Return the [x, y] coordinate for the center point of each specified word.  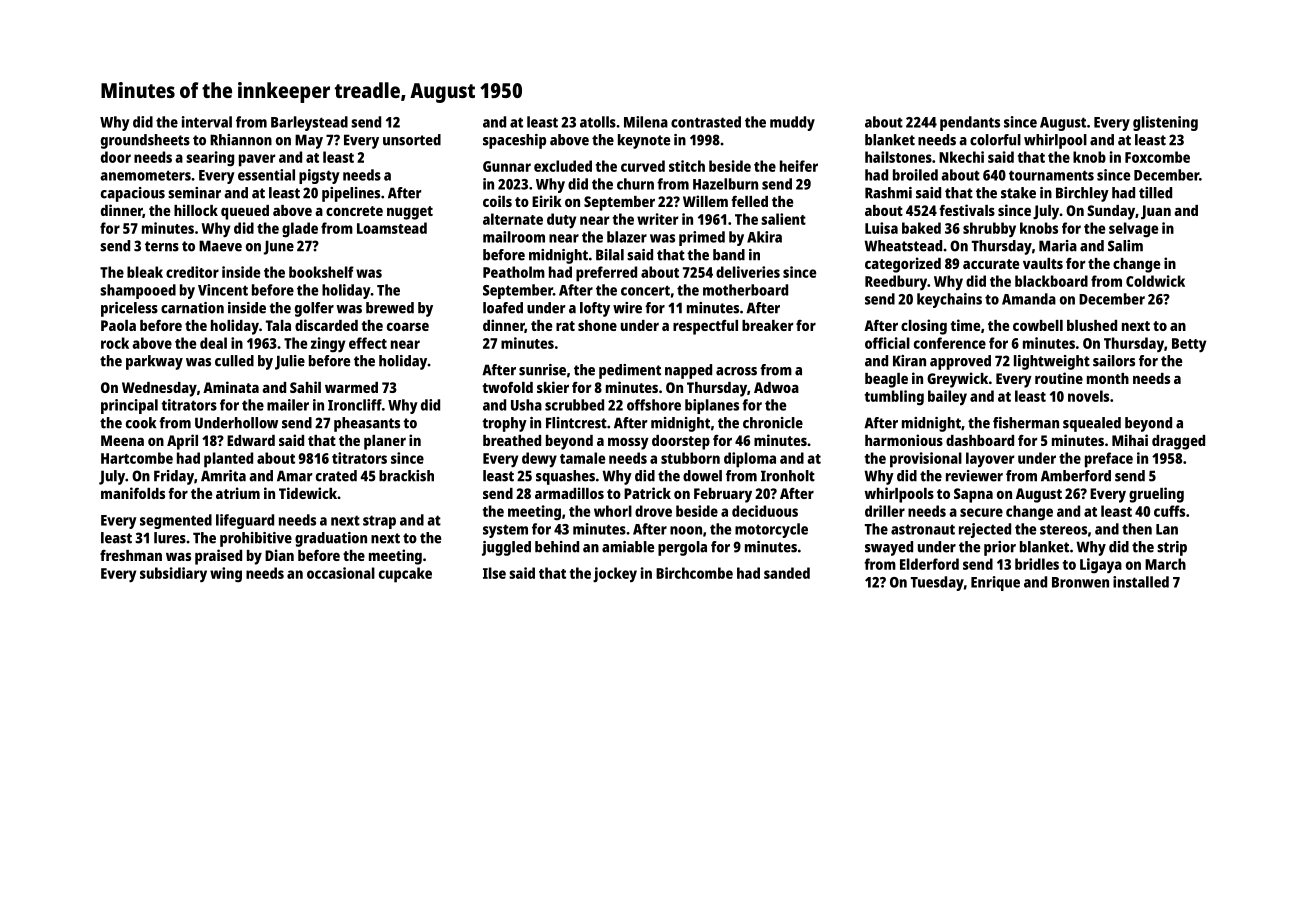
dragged [1178, 442]
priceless [129, 309]
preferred [606, 274]
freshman [131, 555]
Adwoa [776, 387]
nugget [410, 213]
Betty [1189, 345]
